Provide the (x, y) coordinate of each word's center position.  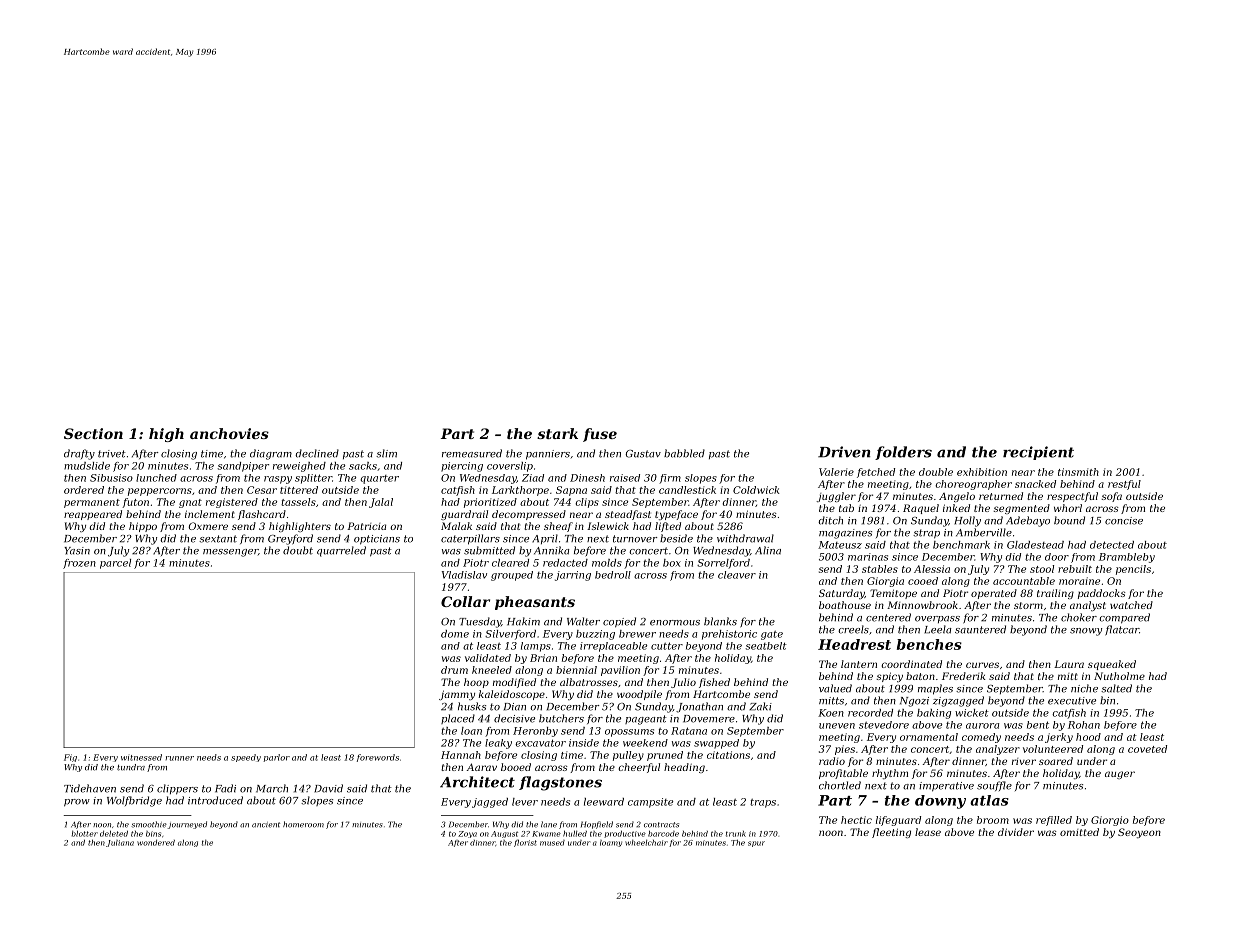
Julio (683, 683)
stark (557, 433)
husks (472, 706)
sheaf (558, 527)
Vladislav (464, 575)
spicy (889, 677)
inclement (210, 514)
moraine (1079, 581)
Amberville (984, 532)
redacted (565, 563)
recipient (1038, 453)
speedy (246, 758)
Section (93, 433)
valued (835, 688)
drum (454, 670)
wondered (156, 842)
